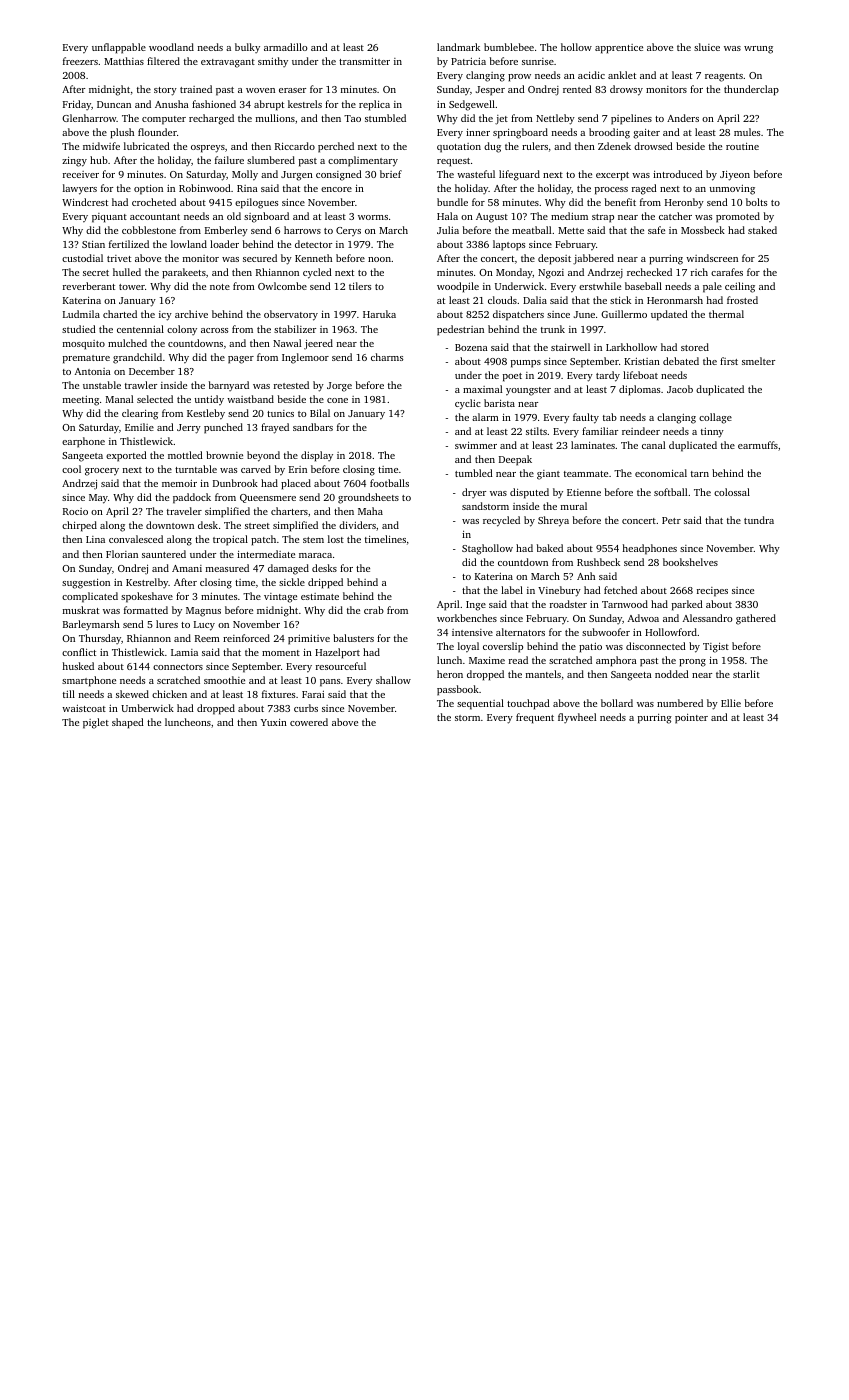 The width and height of the image is (849, 1400). What do you see at coordinates (593, 259) in the image?
I see `jabbered` at bounding box center [593, 259].
